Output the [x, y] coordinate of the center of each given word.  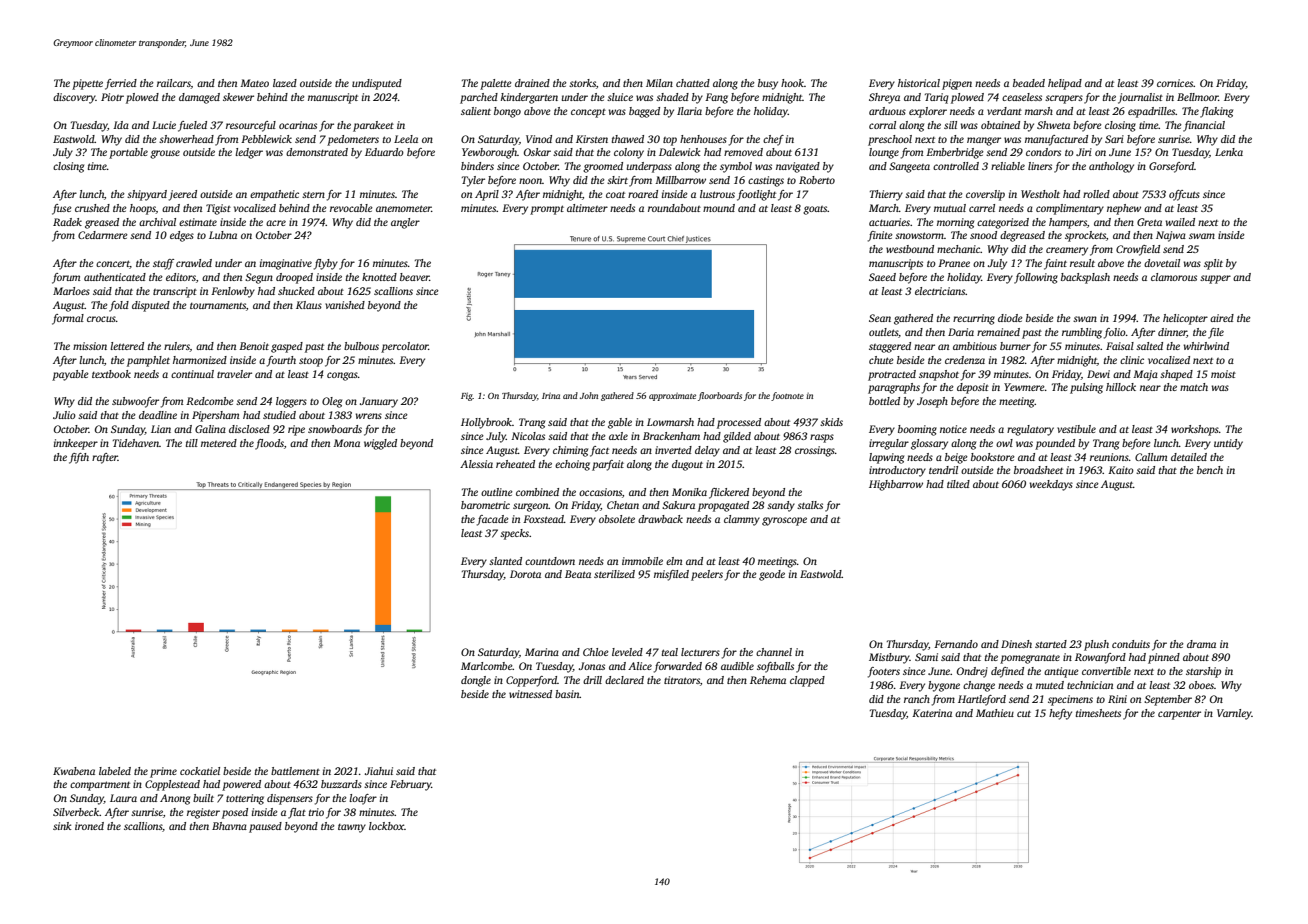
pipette [87, 84]
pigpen [957, 84]
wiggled [380, 444]
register [203, 813]
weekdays [1051, 485]
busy [768, 84]
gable [620, 423]
